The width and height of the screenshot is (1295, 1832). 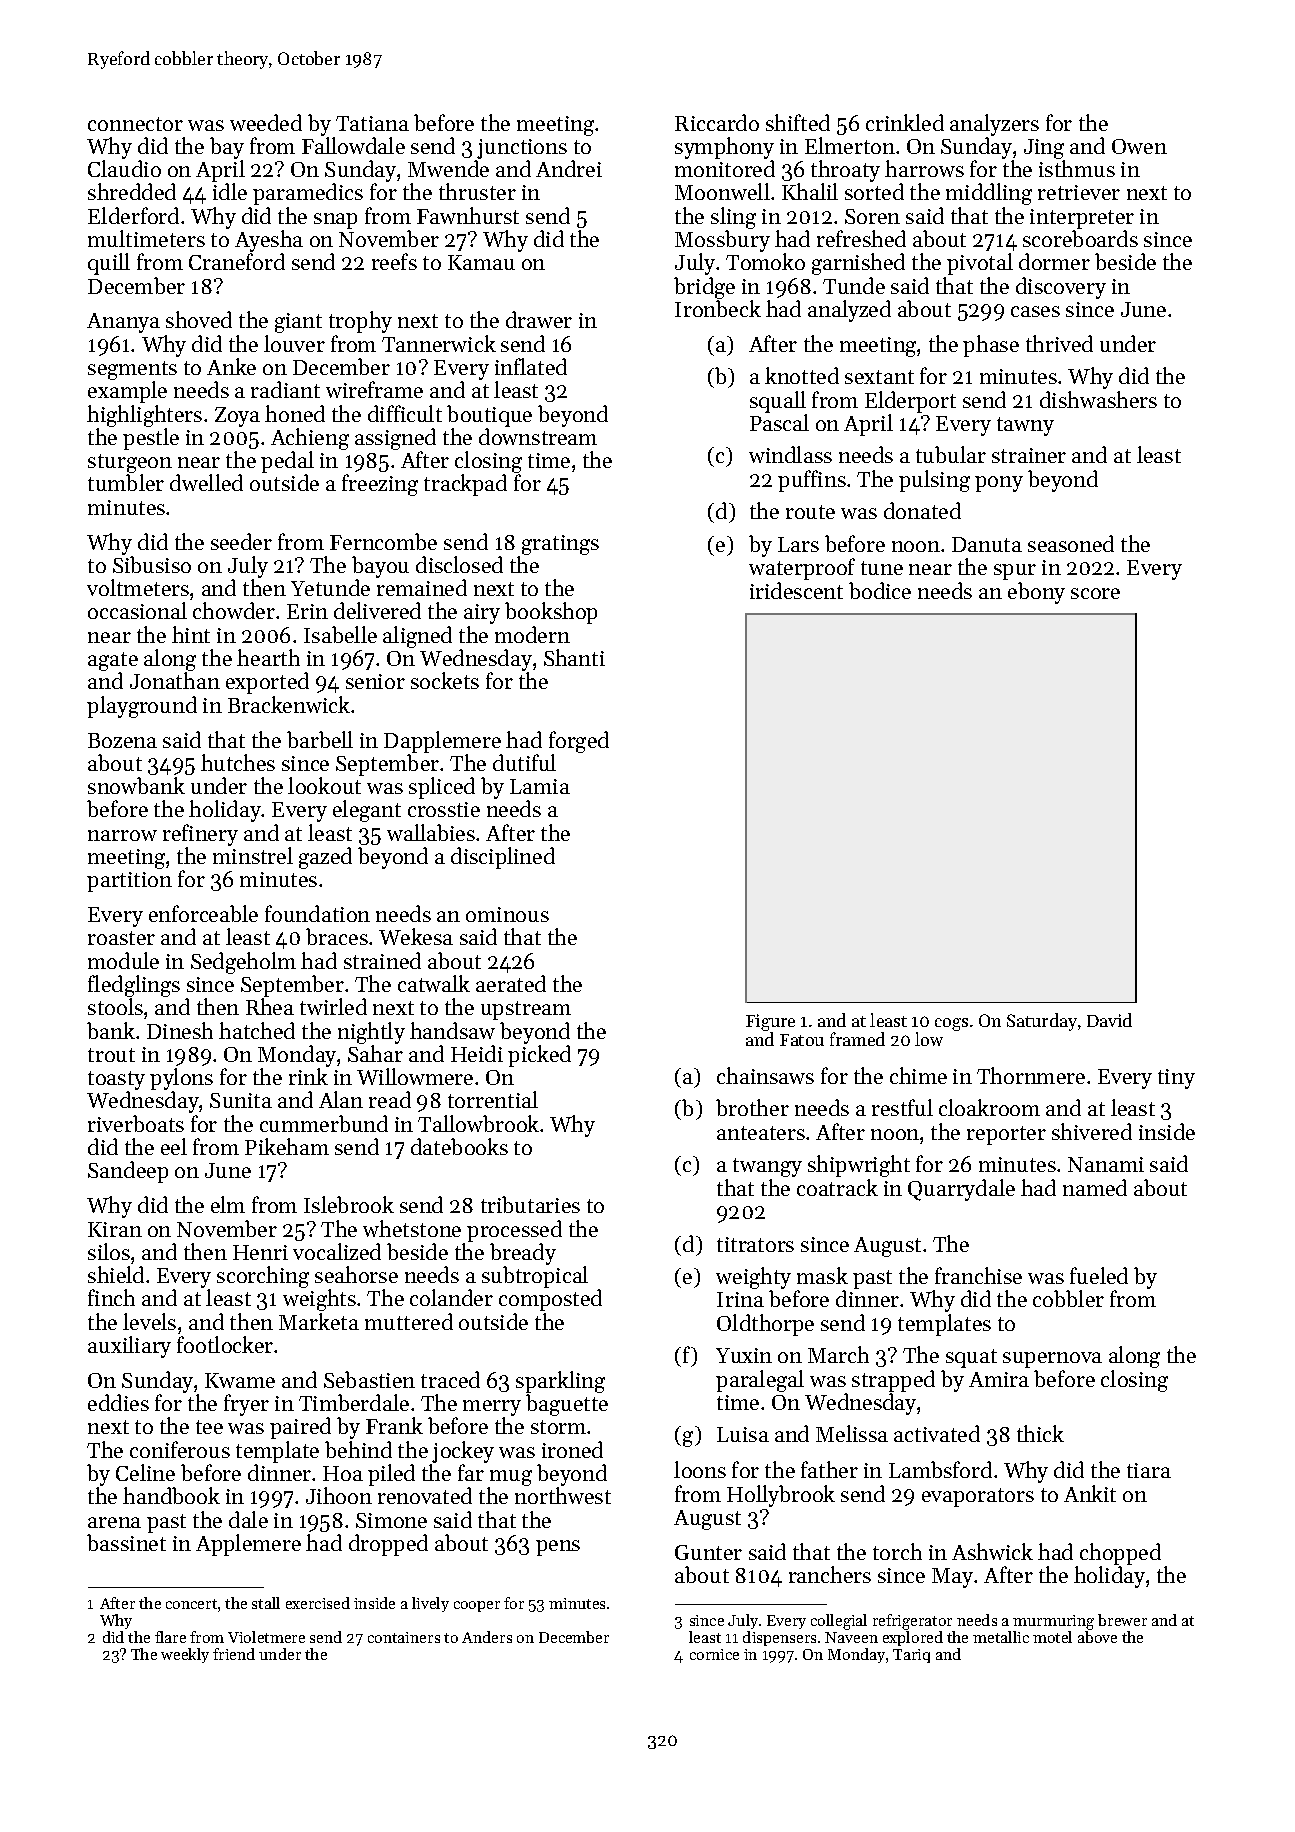 What do you see at coordinates (266, 122) in the screenshot?
I see `weeded` at bounding box center [266, 122].
